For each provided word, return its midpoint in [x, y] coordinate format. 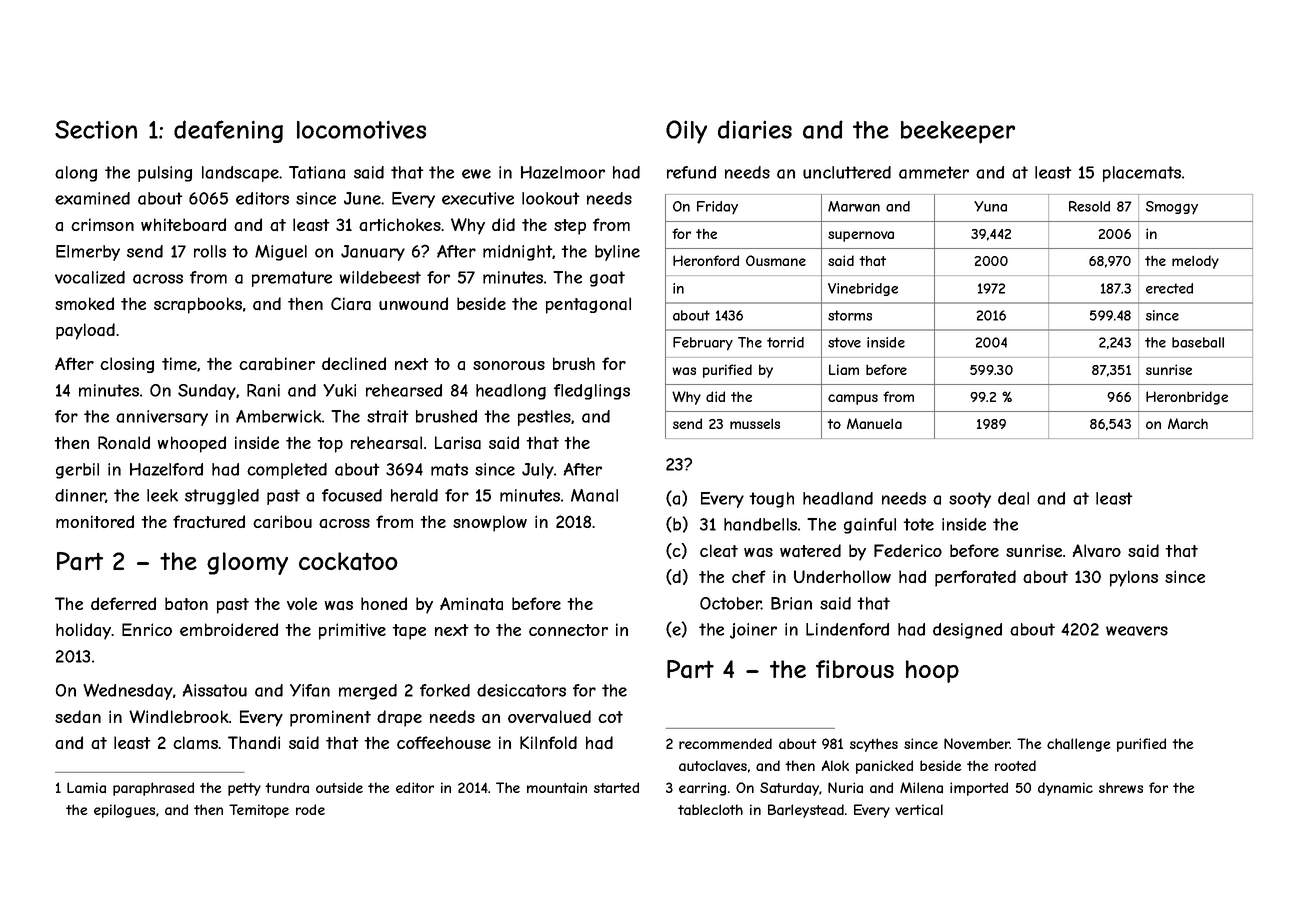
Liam [844, 369]
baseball [1198, 342]
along [76, 174]
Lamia [86, 788]
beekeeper [958, 132]
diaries [755, 129]
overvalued [549, 717]
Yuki [339, 390]
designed [967, 631]
